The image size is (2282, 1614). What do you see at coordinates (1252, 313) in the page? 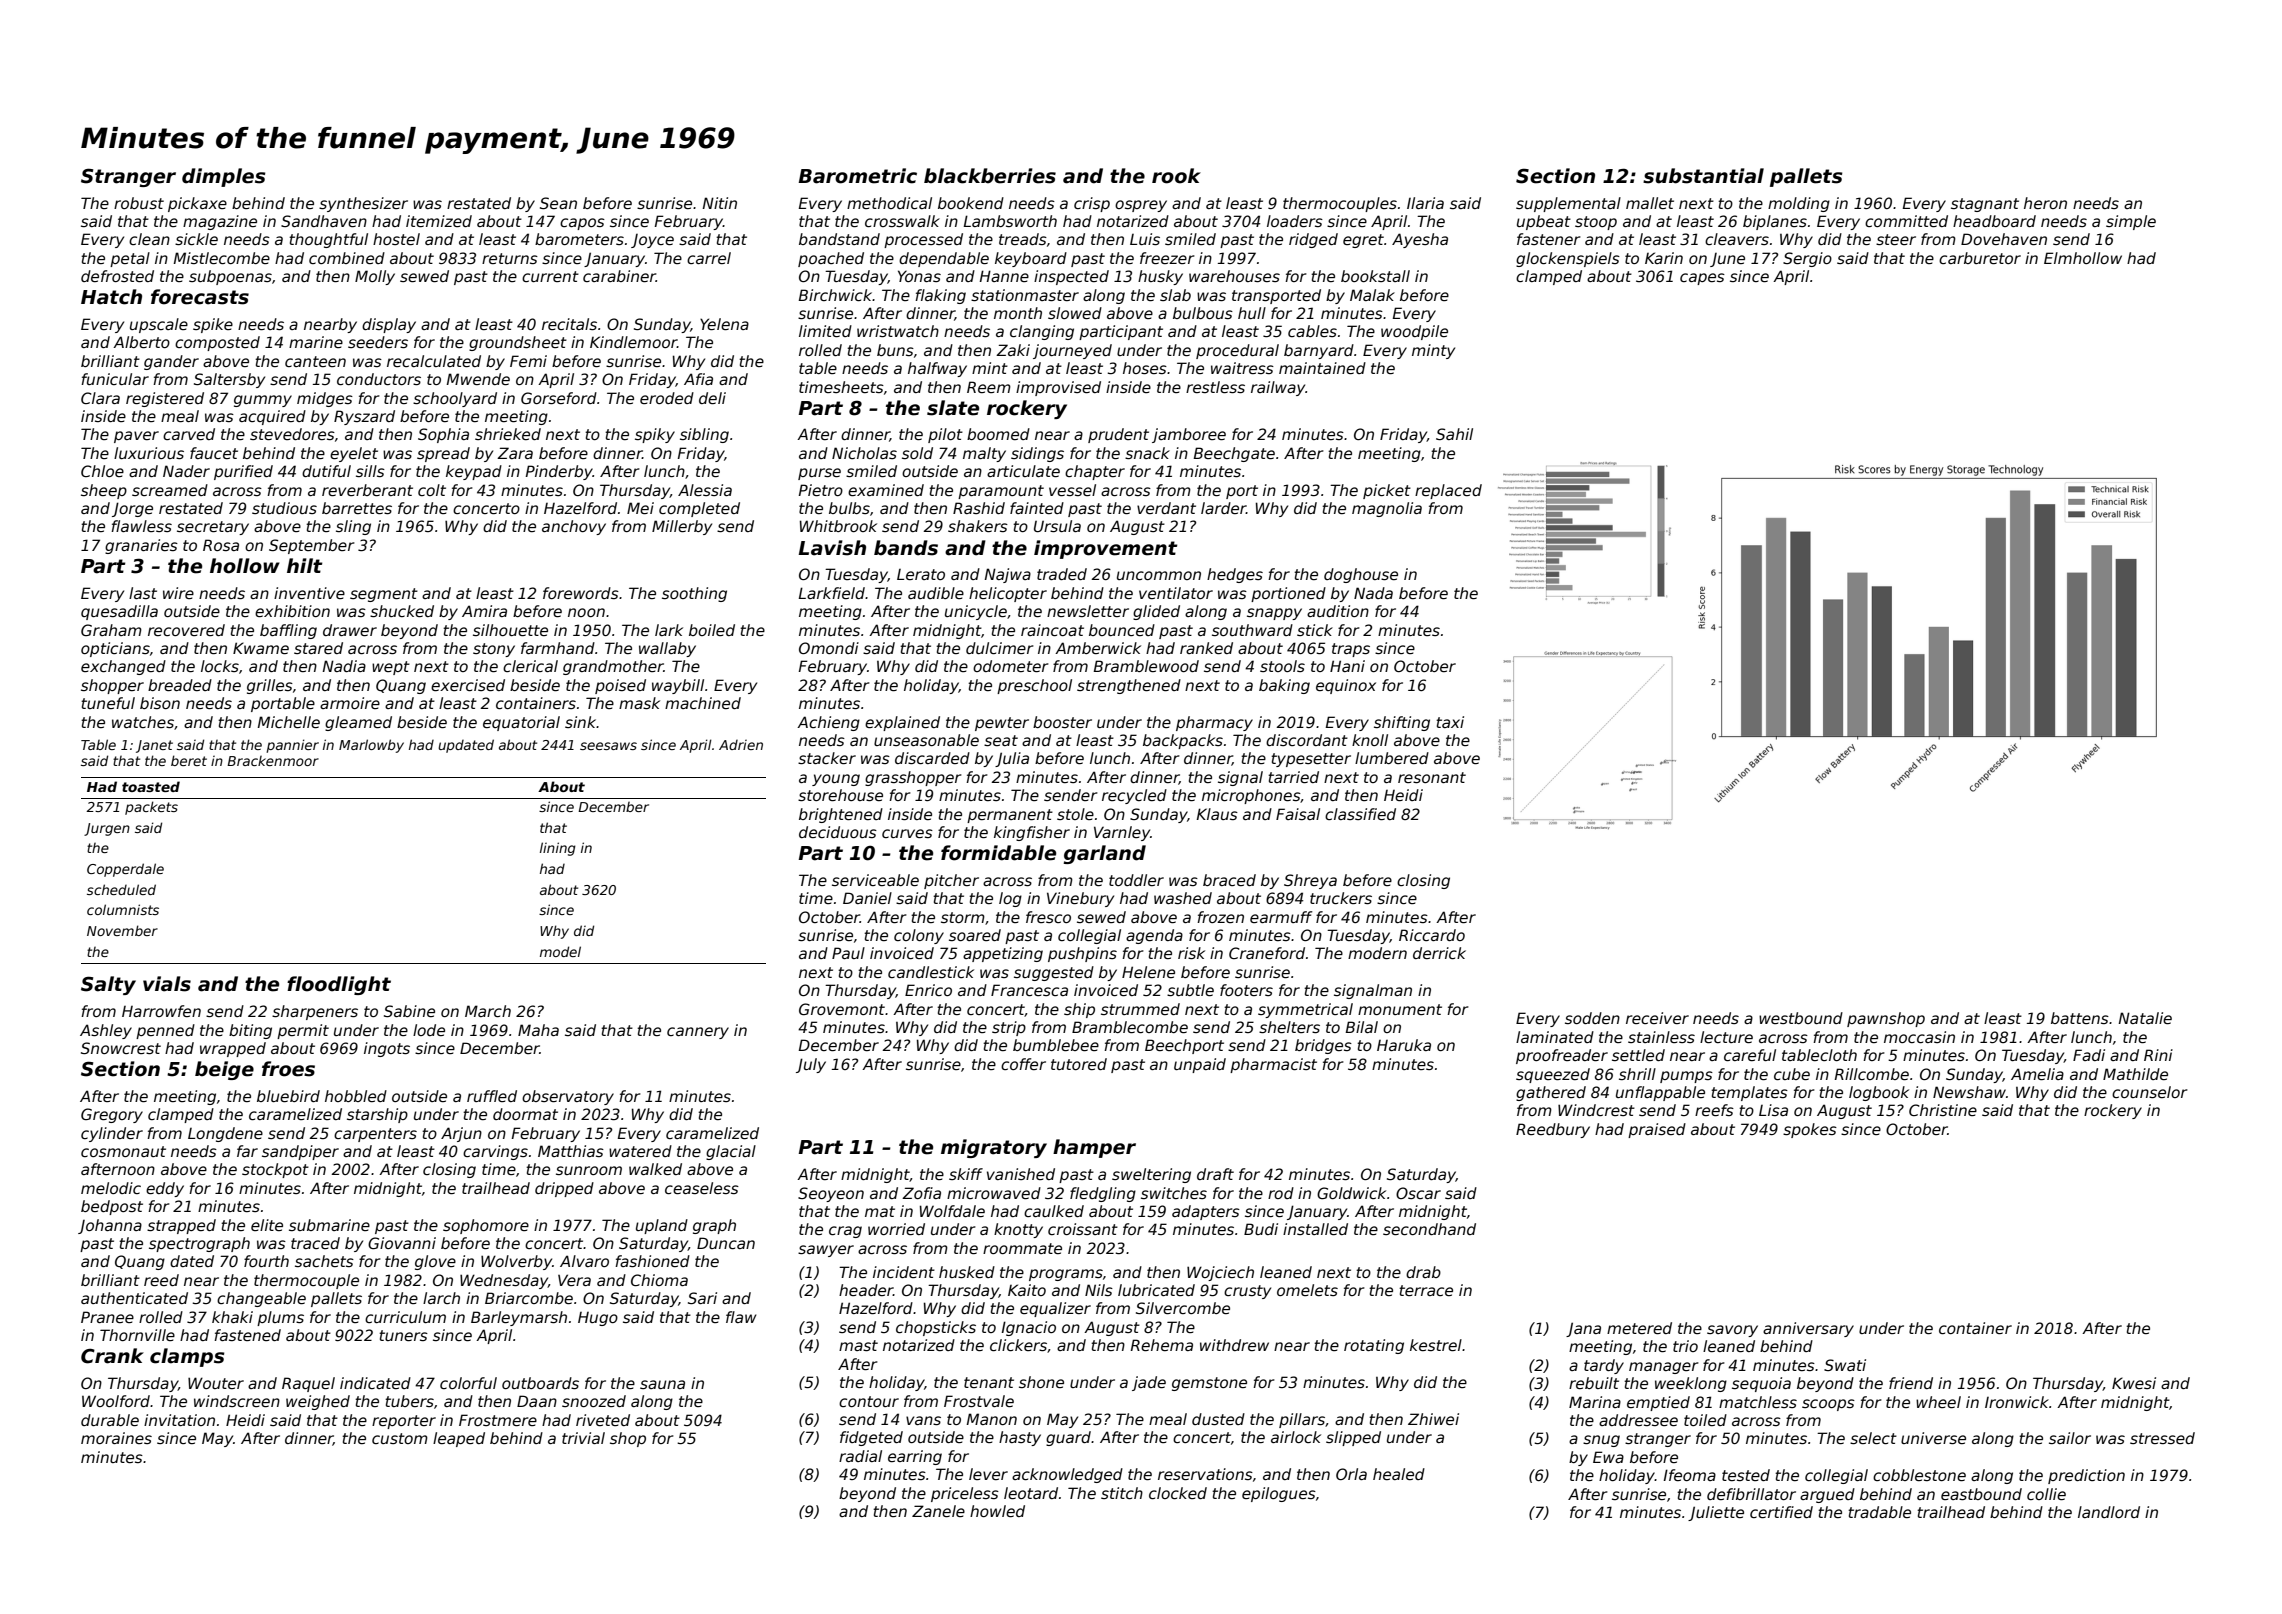
I see `hull` at bounding box center [1252, 313].
